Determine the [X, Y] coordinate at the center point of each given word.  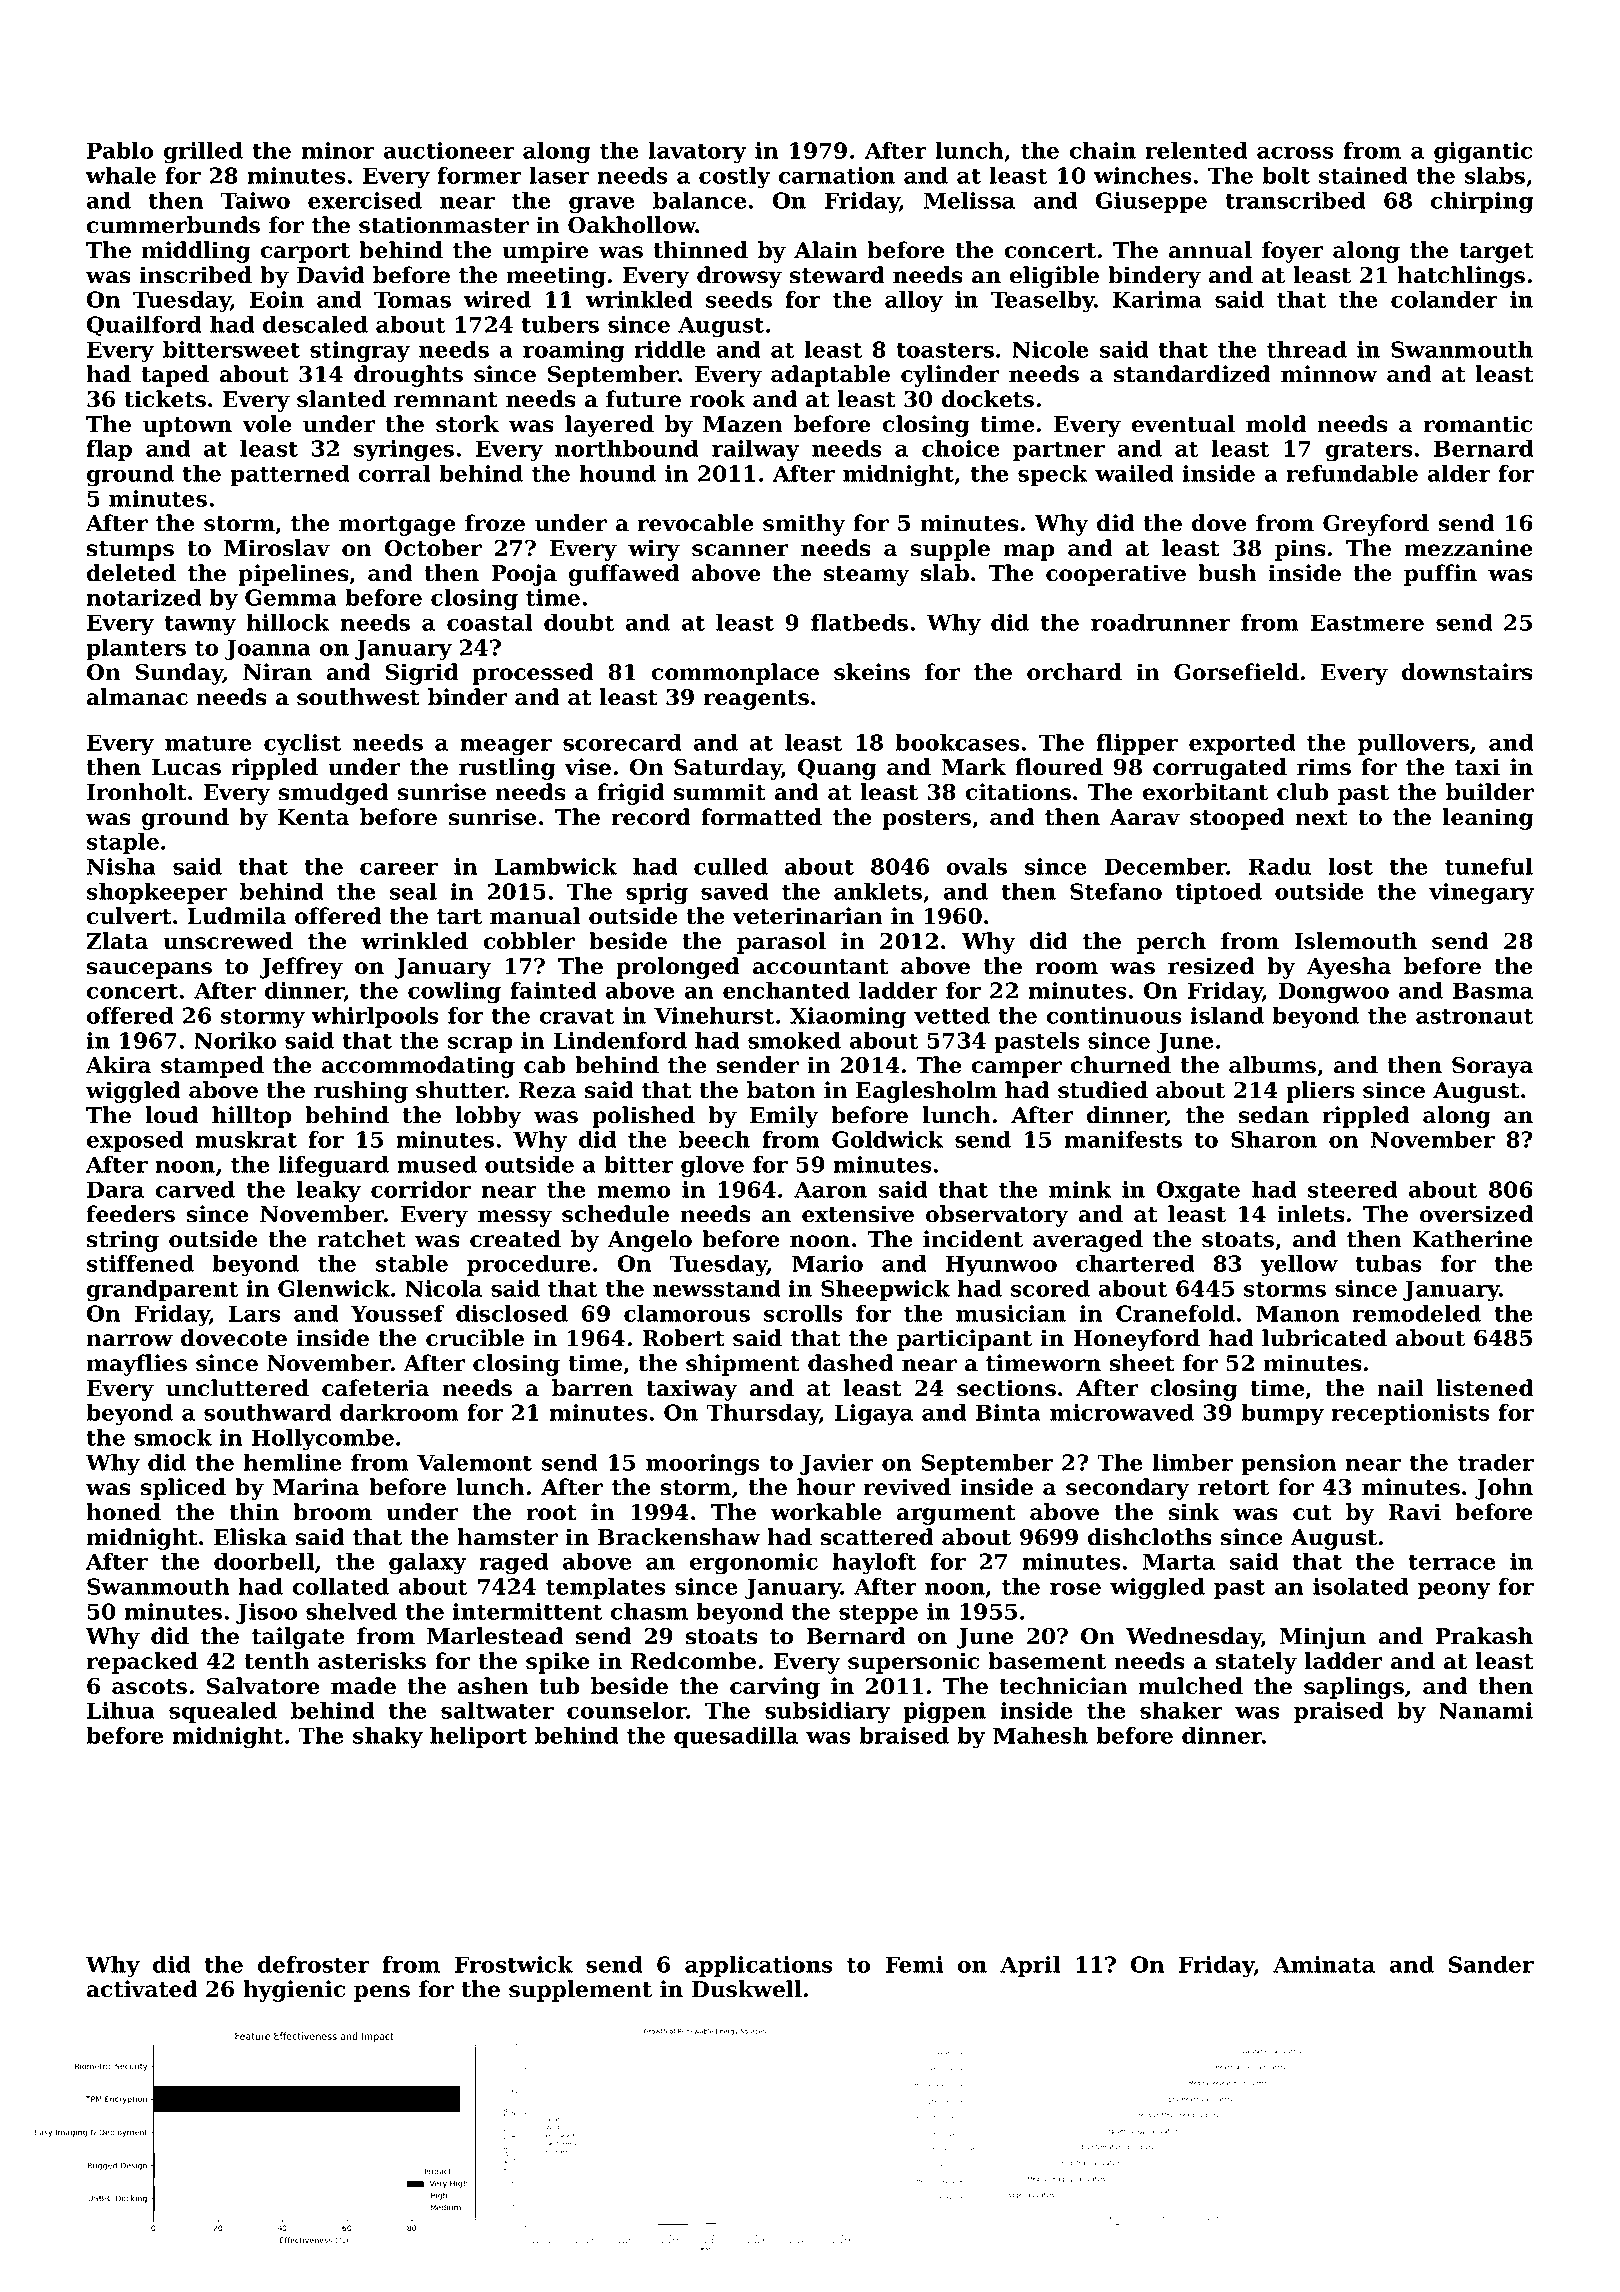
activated [142, 1989]
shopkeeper [157, 893]
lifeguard [333, 1167]
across [1295, 153]
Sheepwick [885, 1290]
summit [720, 792]
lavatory [697, 153]
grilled [203, 153]
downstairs [1467, 672]
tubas [1388, 1263]
